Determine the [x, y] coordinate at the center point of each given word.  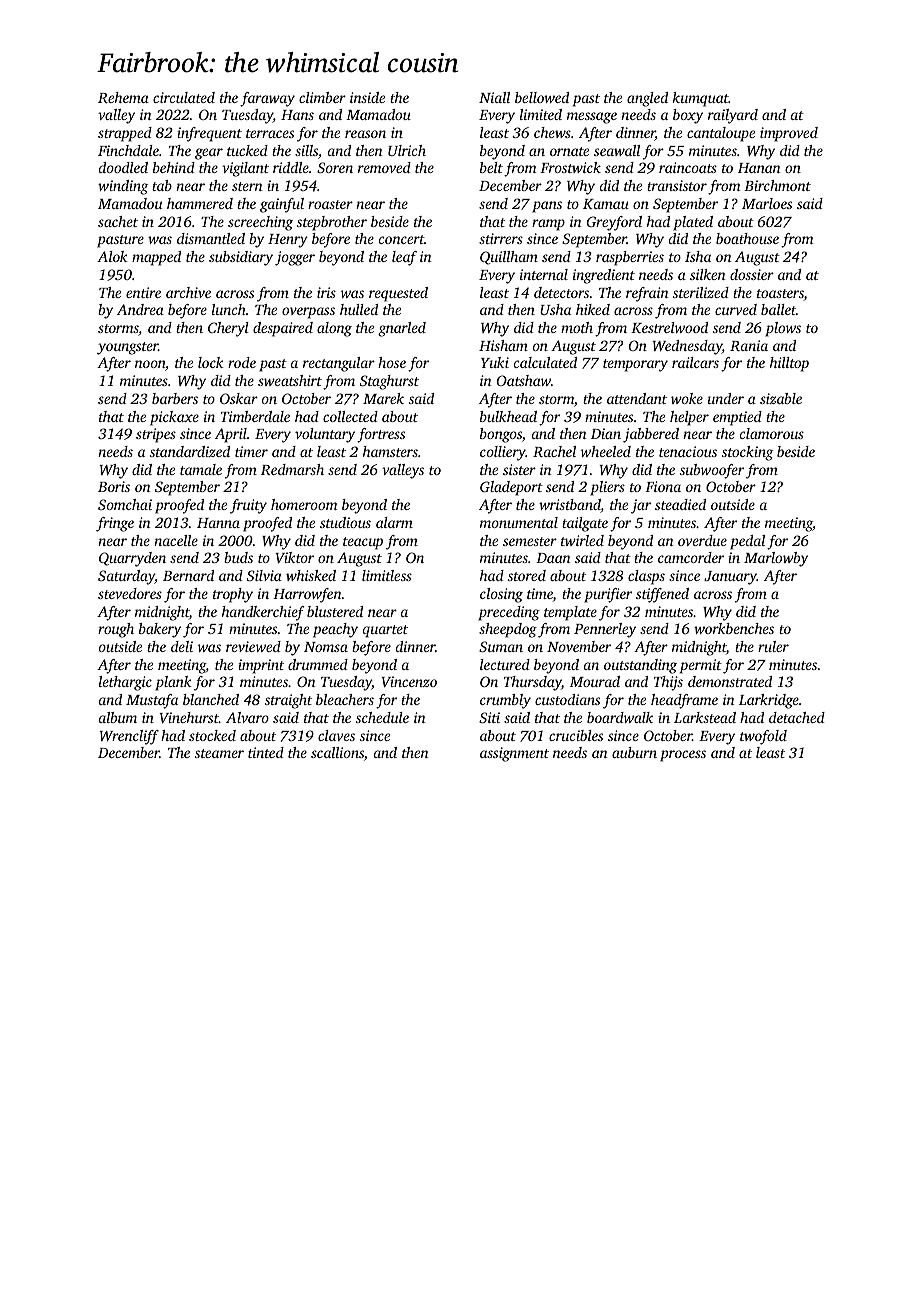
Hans [297, 115]
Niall [494, 97]
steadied [680, 504]
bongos [501, 435]
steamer [219, 753]
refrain [647, 294]
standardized [190, 451]
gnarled [402, 329]
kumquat [701, 99]
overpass [308, 313]
